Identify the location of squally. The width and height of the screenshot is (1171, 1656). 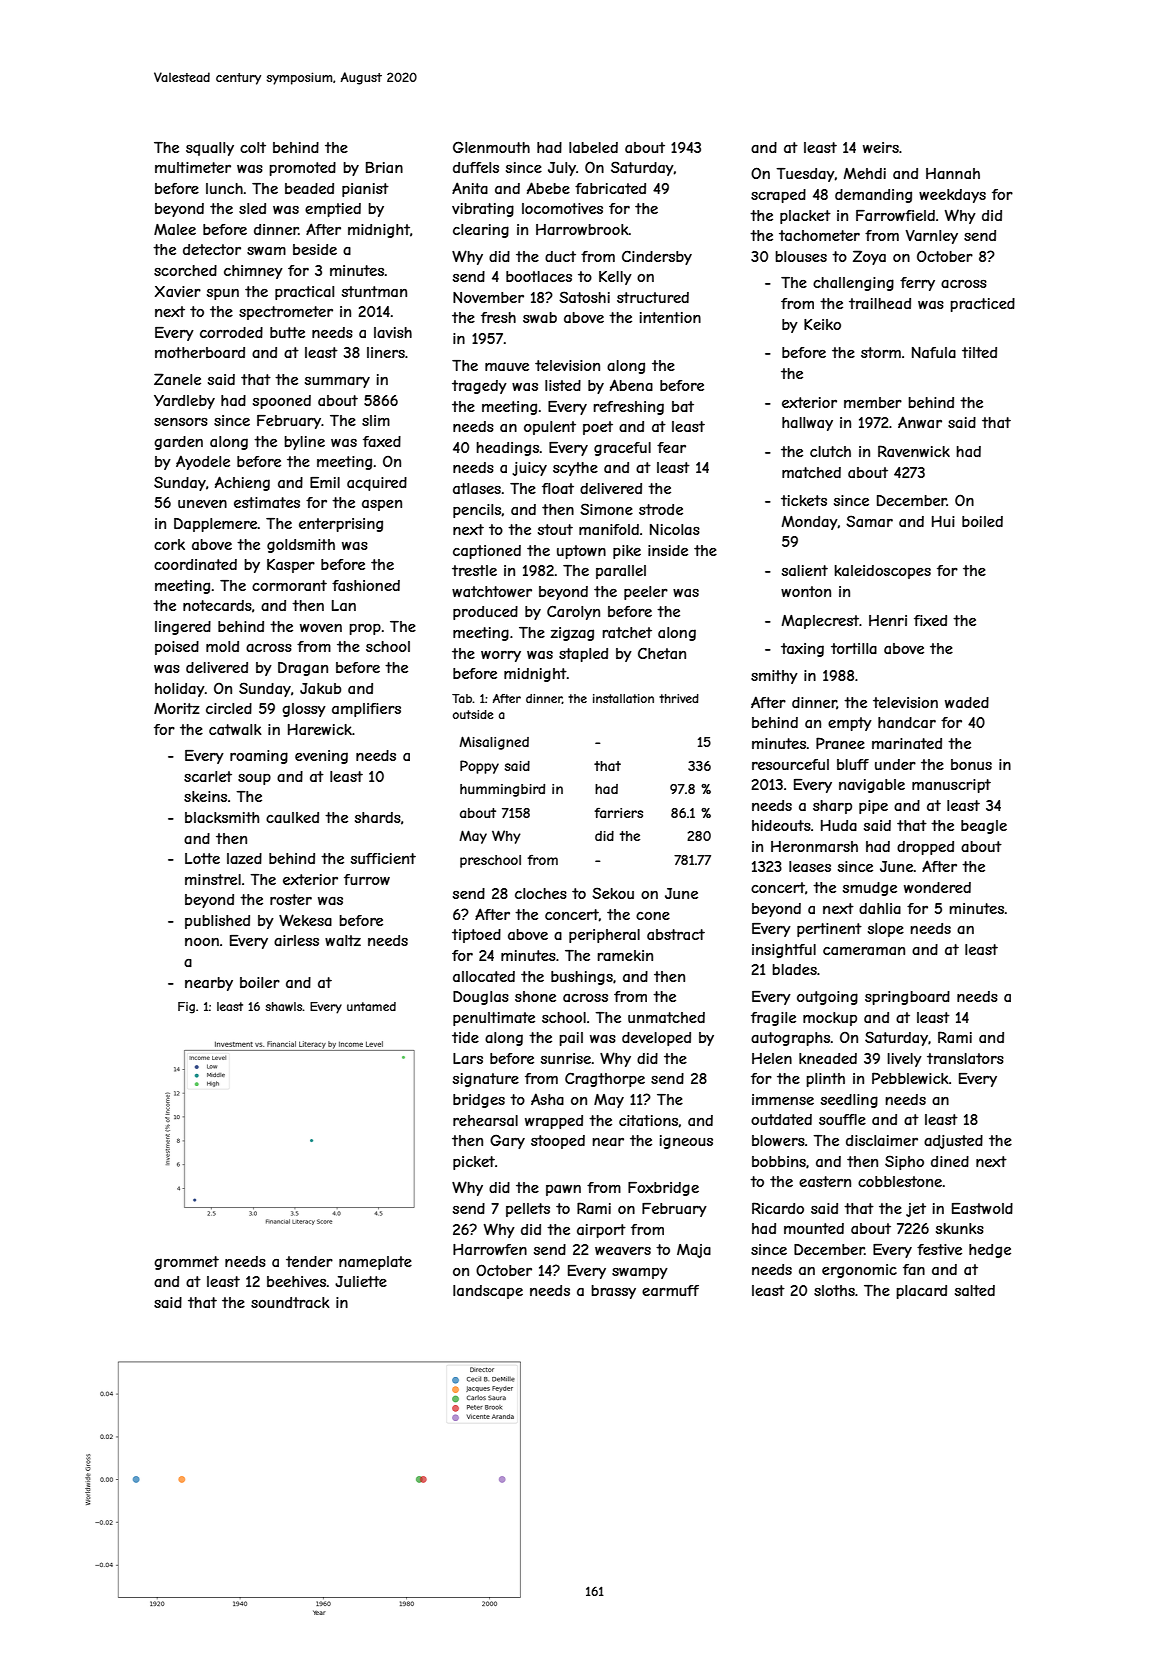
(210, 149).
